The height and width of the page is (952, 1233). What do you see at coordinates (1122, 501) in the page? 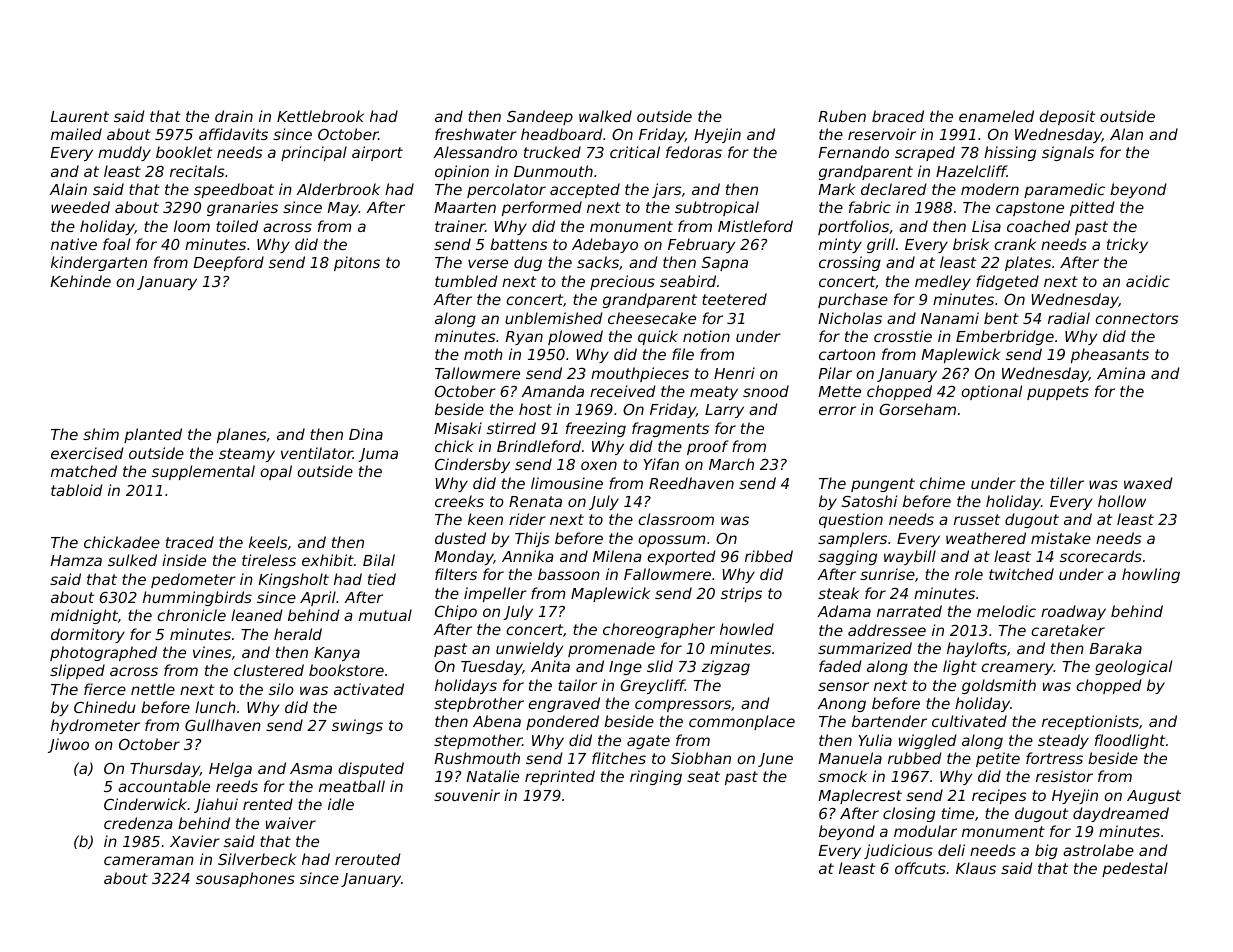
I see `hollow` at bounding box center [1122, 501].
